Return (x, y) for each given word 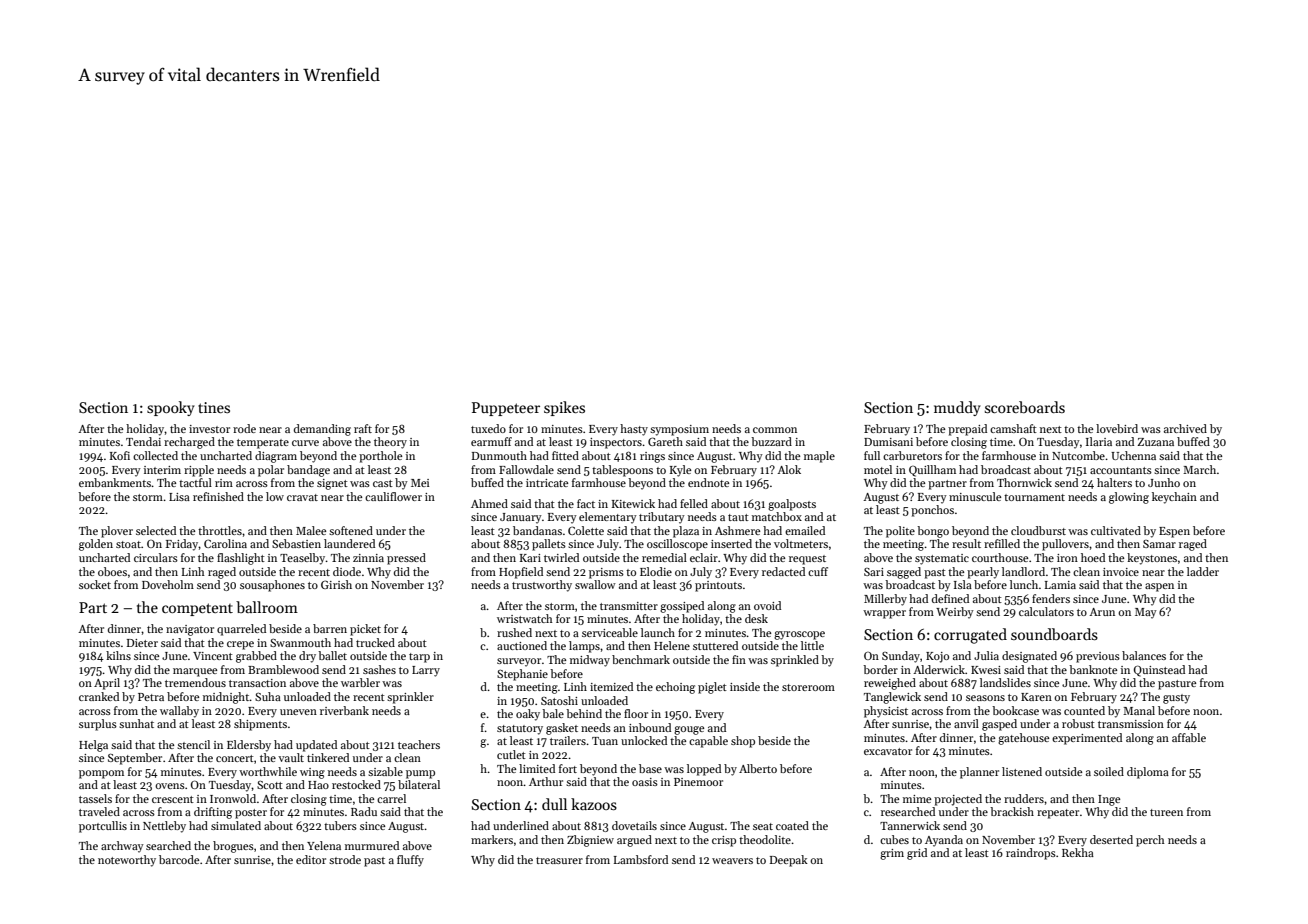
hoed (1093, 557)
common (775, 430)
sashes (379, 669)
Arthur (546, 781)
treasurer (559, 860)
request (807, 560)
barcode (179, 859)
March (1199, 469)
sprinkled (795, 661)
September (135, 759)
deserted (1111, 839)
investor (209, 429)
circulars (156, 557)
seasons (985, 698)
